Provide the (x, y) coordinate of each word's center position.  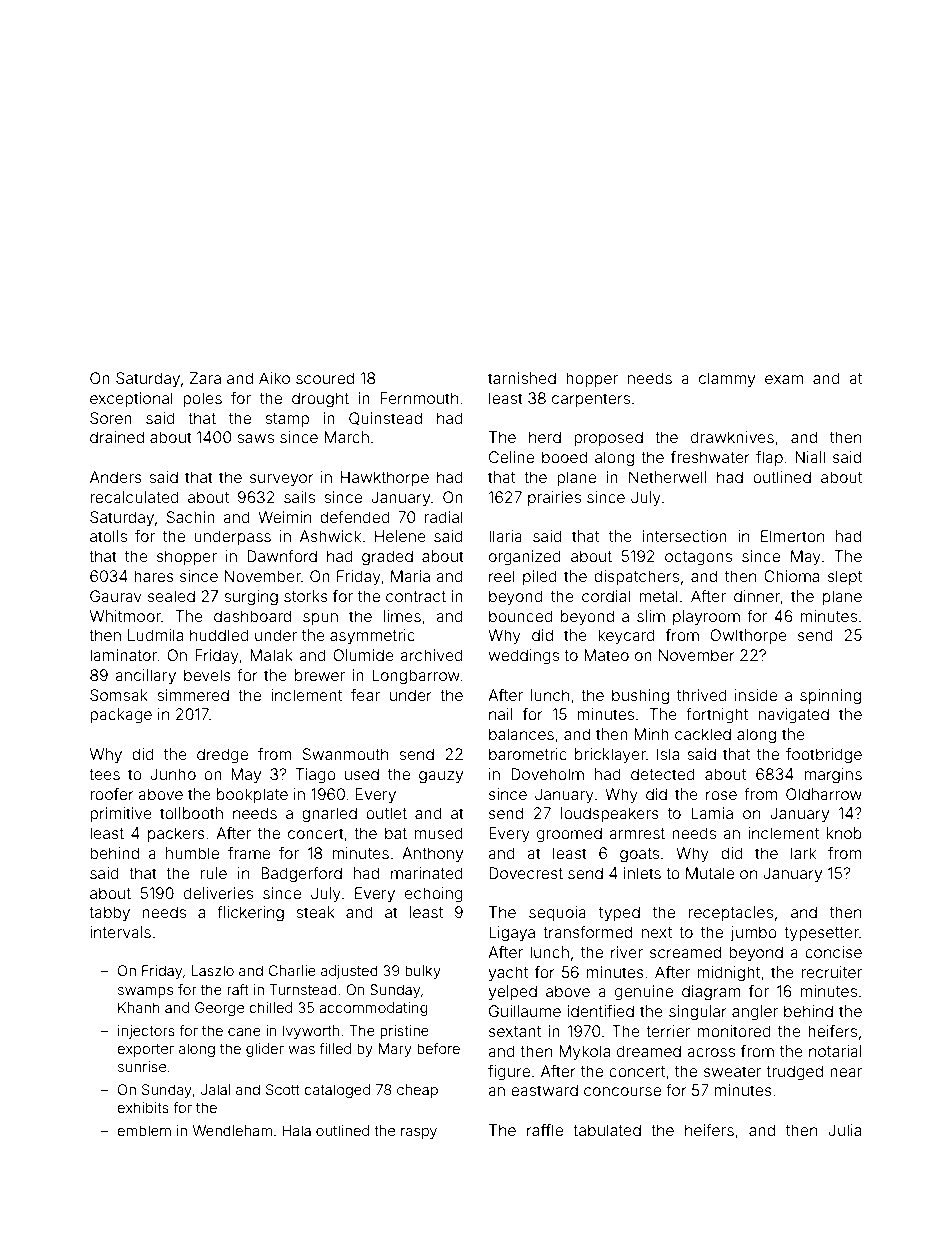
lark (803, 853)
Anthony (432, 855)
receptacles (731, 913)
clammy (727, 380)
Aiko (274, 378)
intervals (120, 932)
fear (365, 695)
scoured (325, 378)
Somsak (119, 695)
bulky (423, 972)
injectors (146, 1032)
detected (663, 774)
